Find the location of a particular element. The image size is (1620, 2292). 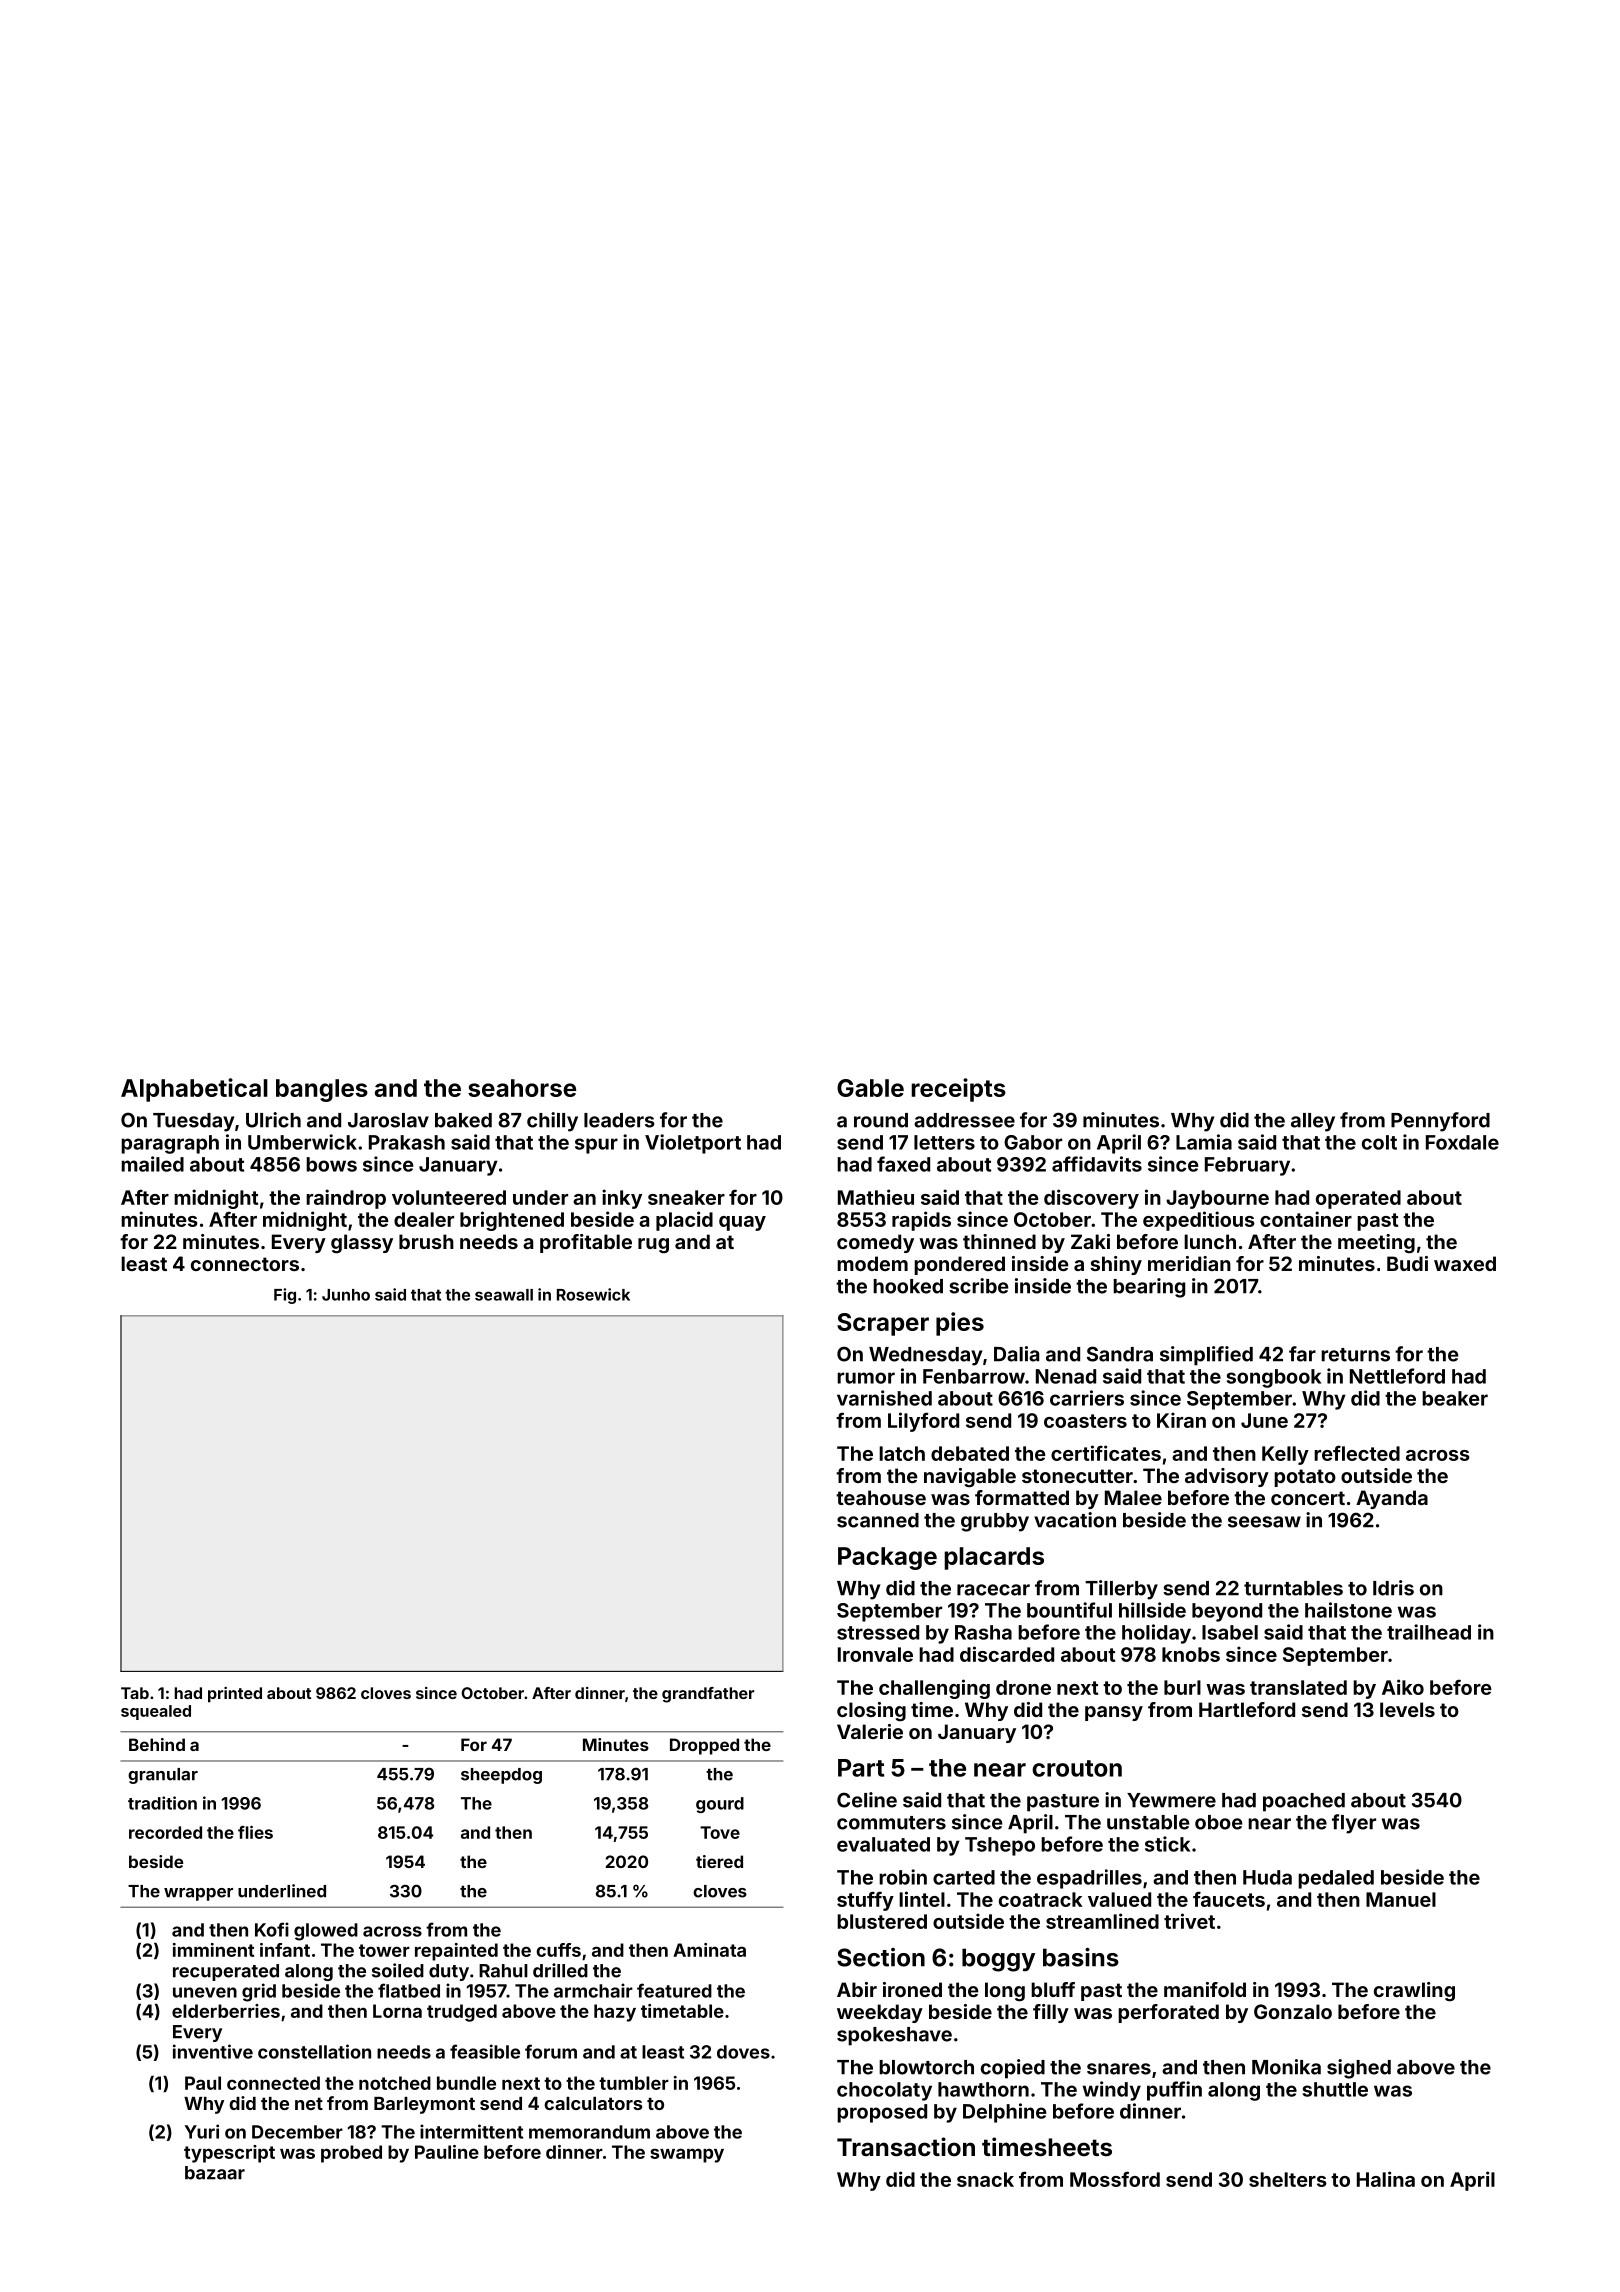

Fig is located at coordinates (285, 1296).
